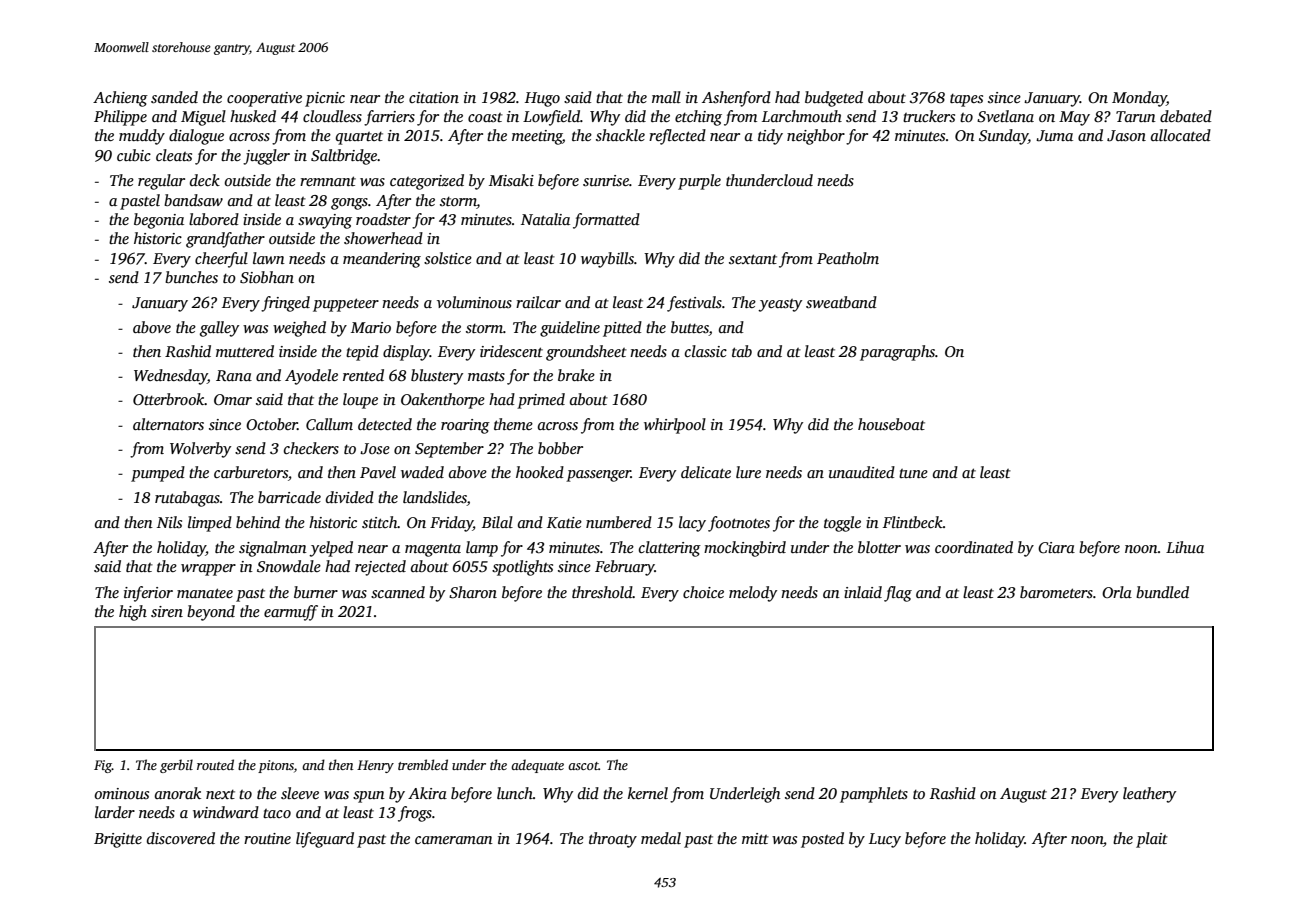  What do you see at coordinates (1117, 592) in the screenshot?
I see `Orla` at bounding box center [1117, 592].
